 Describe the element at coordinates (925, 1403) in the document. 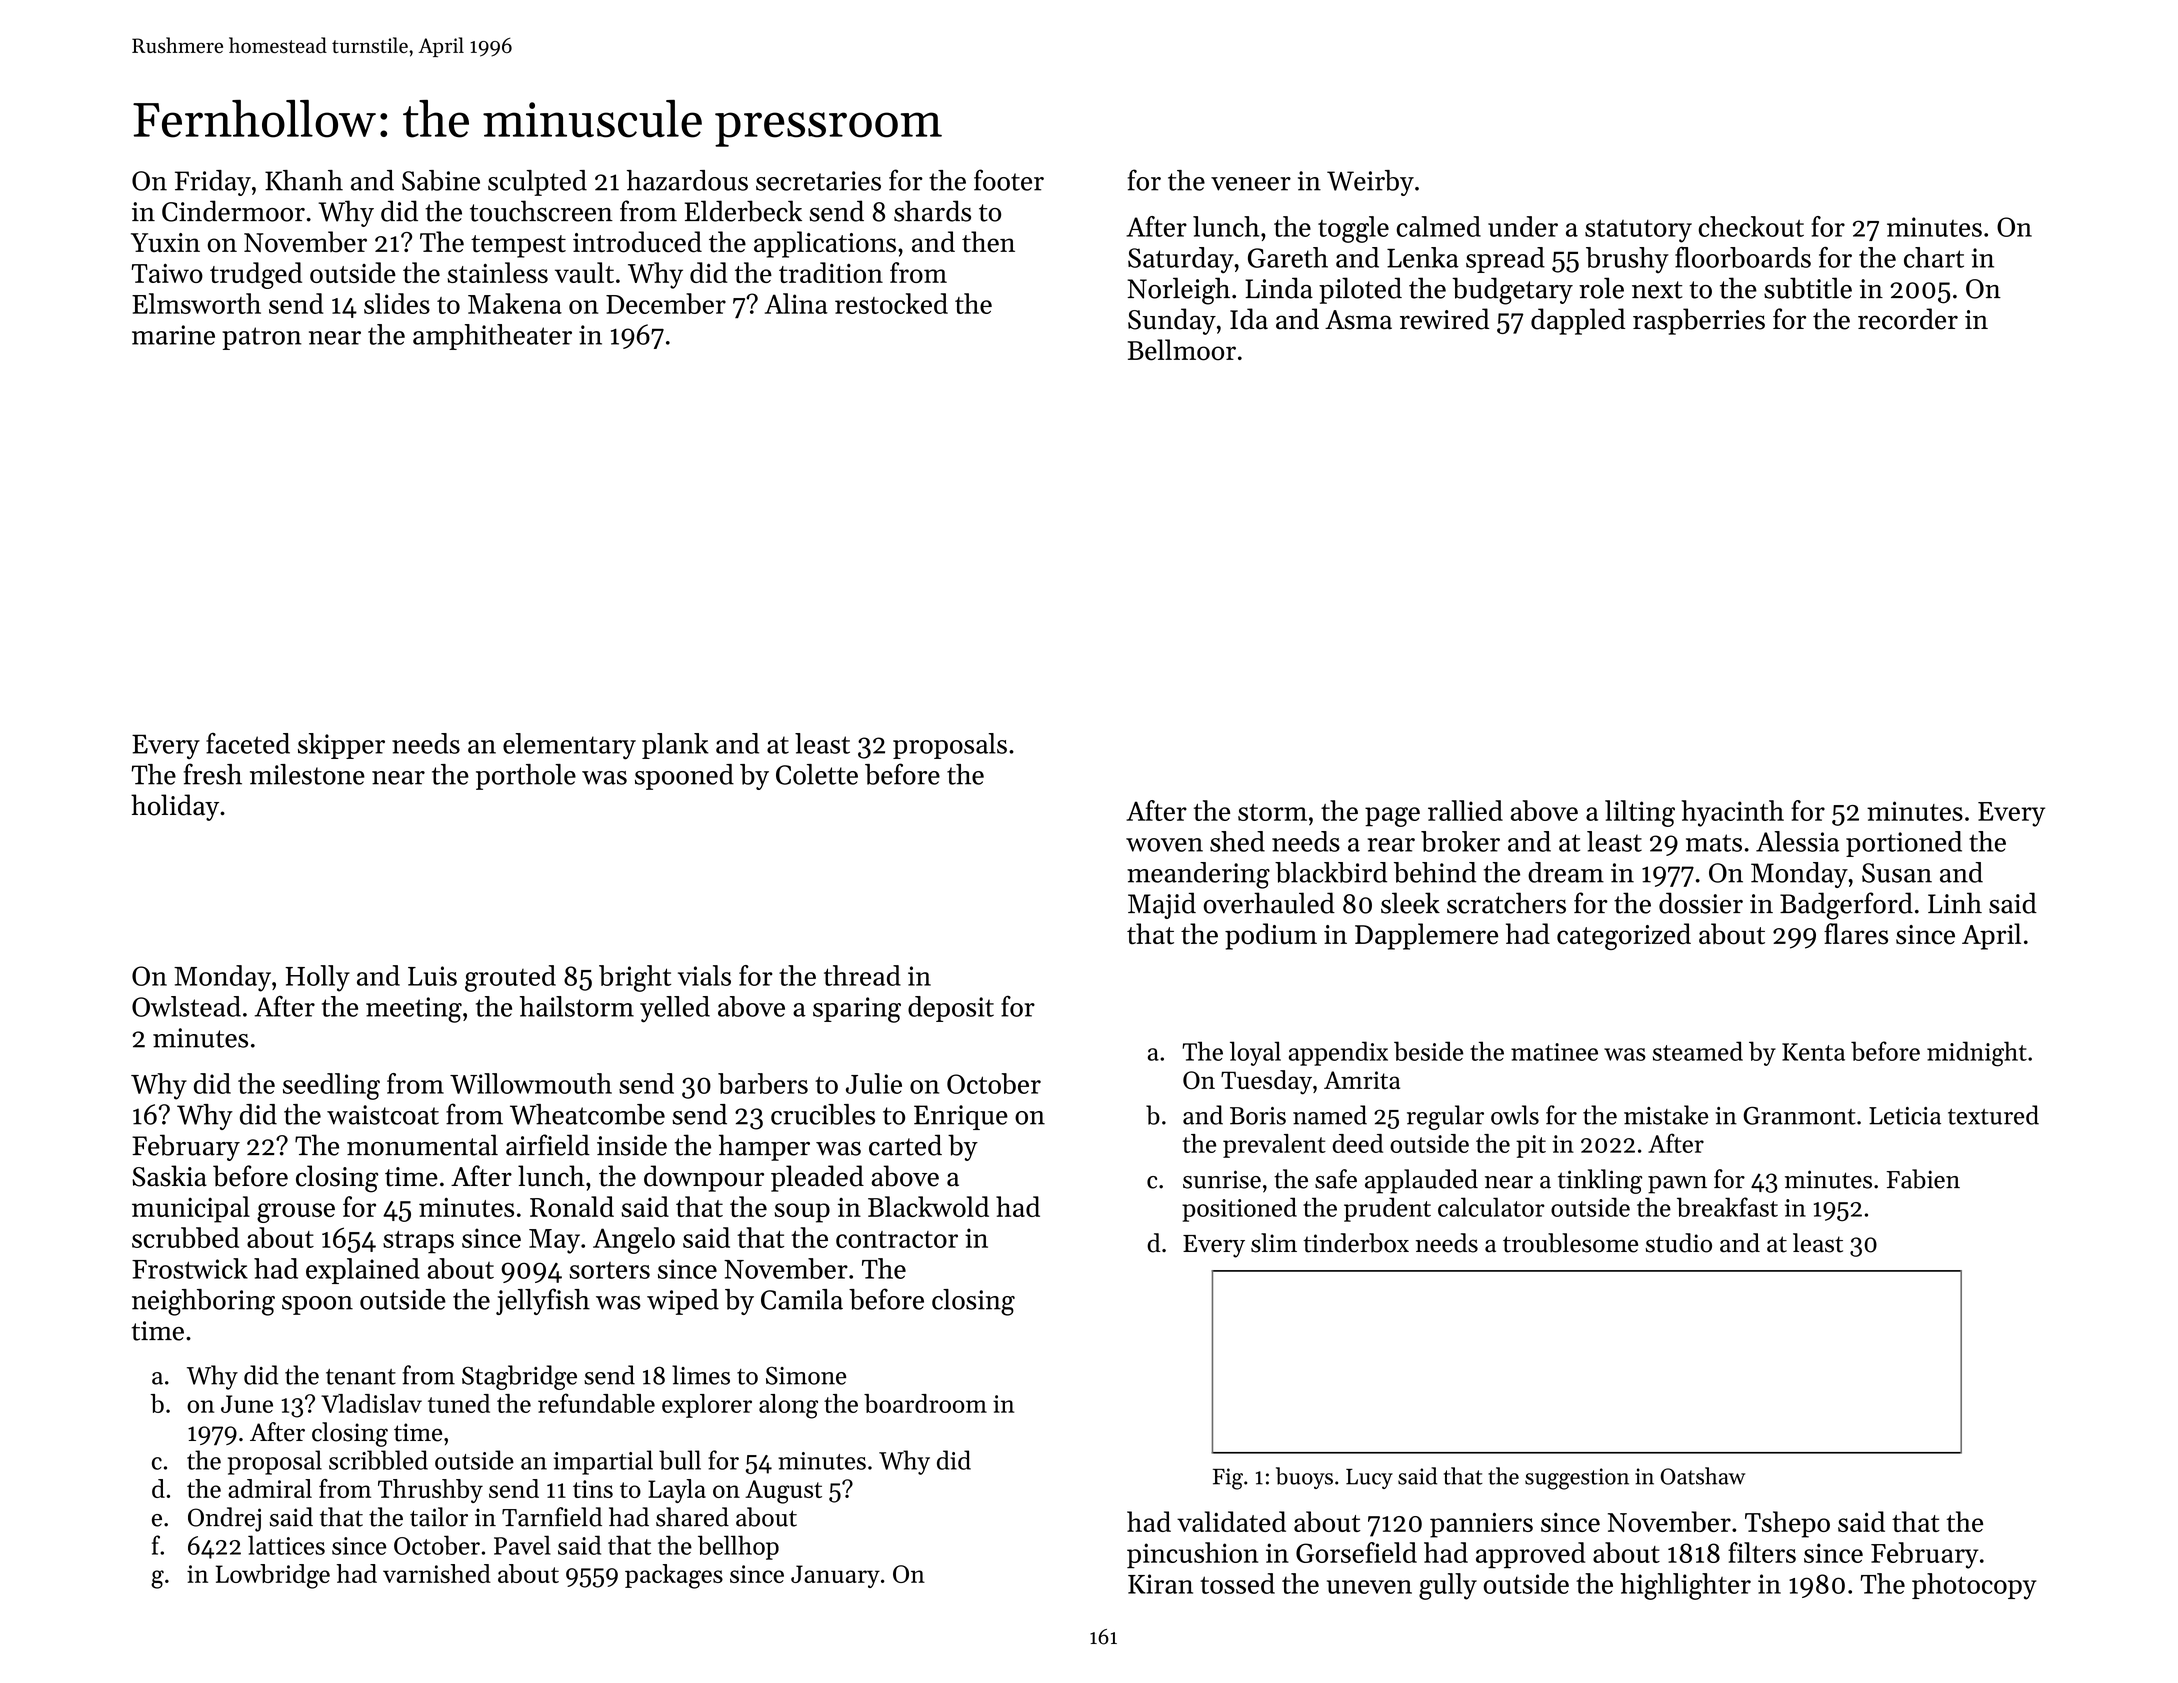

I see `boardroom` at that location.
